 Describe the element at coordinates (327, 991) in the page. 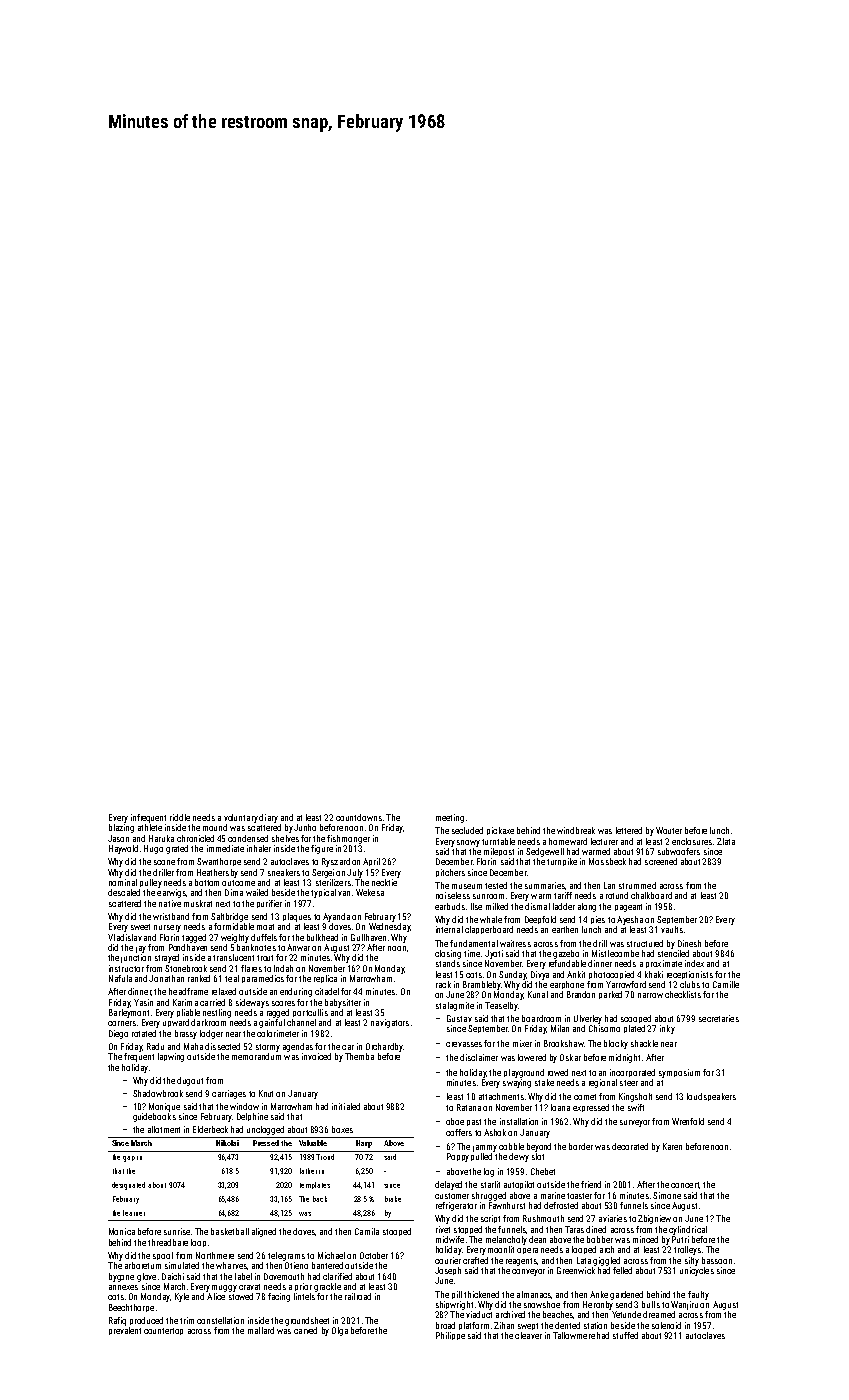

I see `citadel` at that location.
